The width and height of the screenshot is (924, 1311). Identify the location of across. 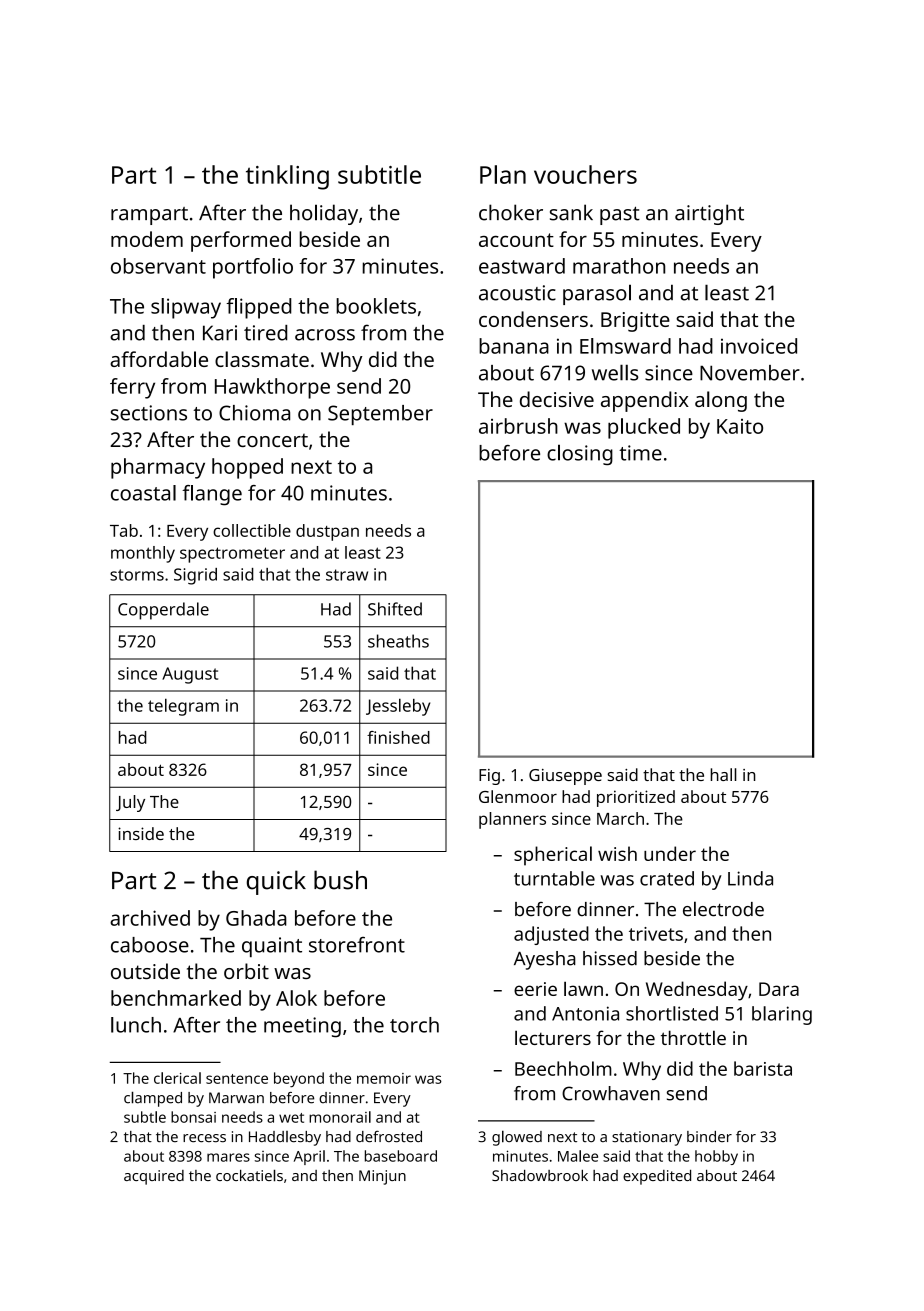
(325, 335).
